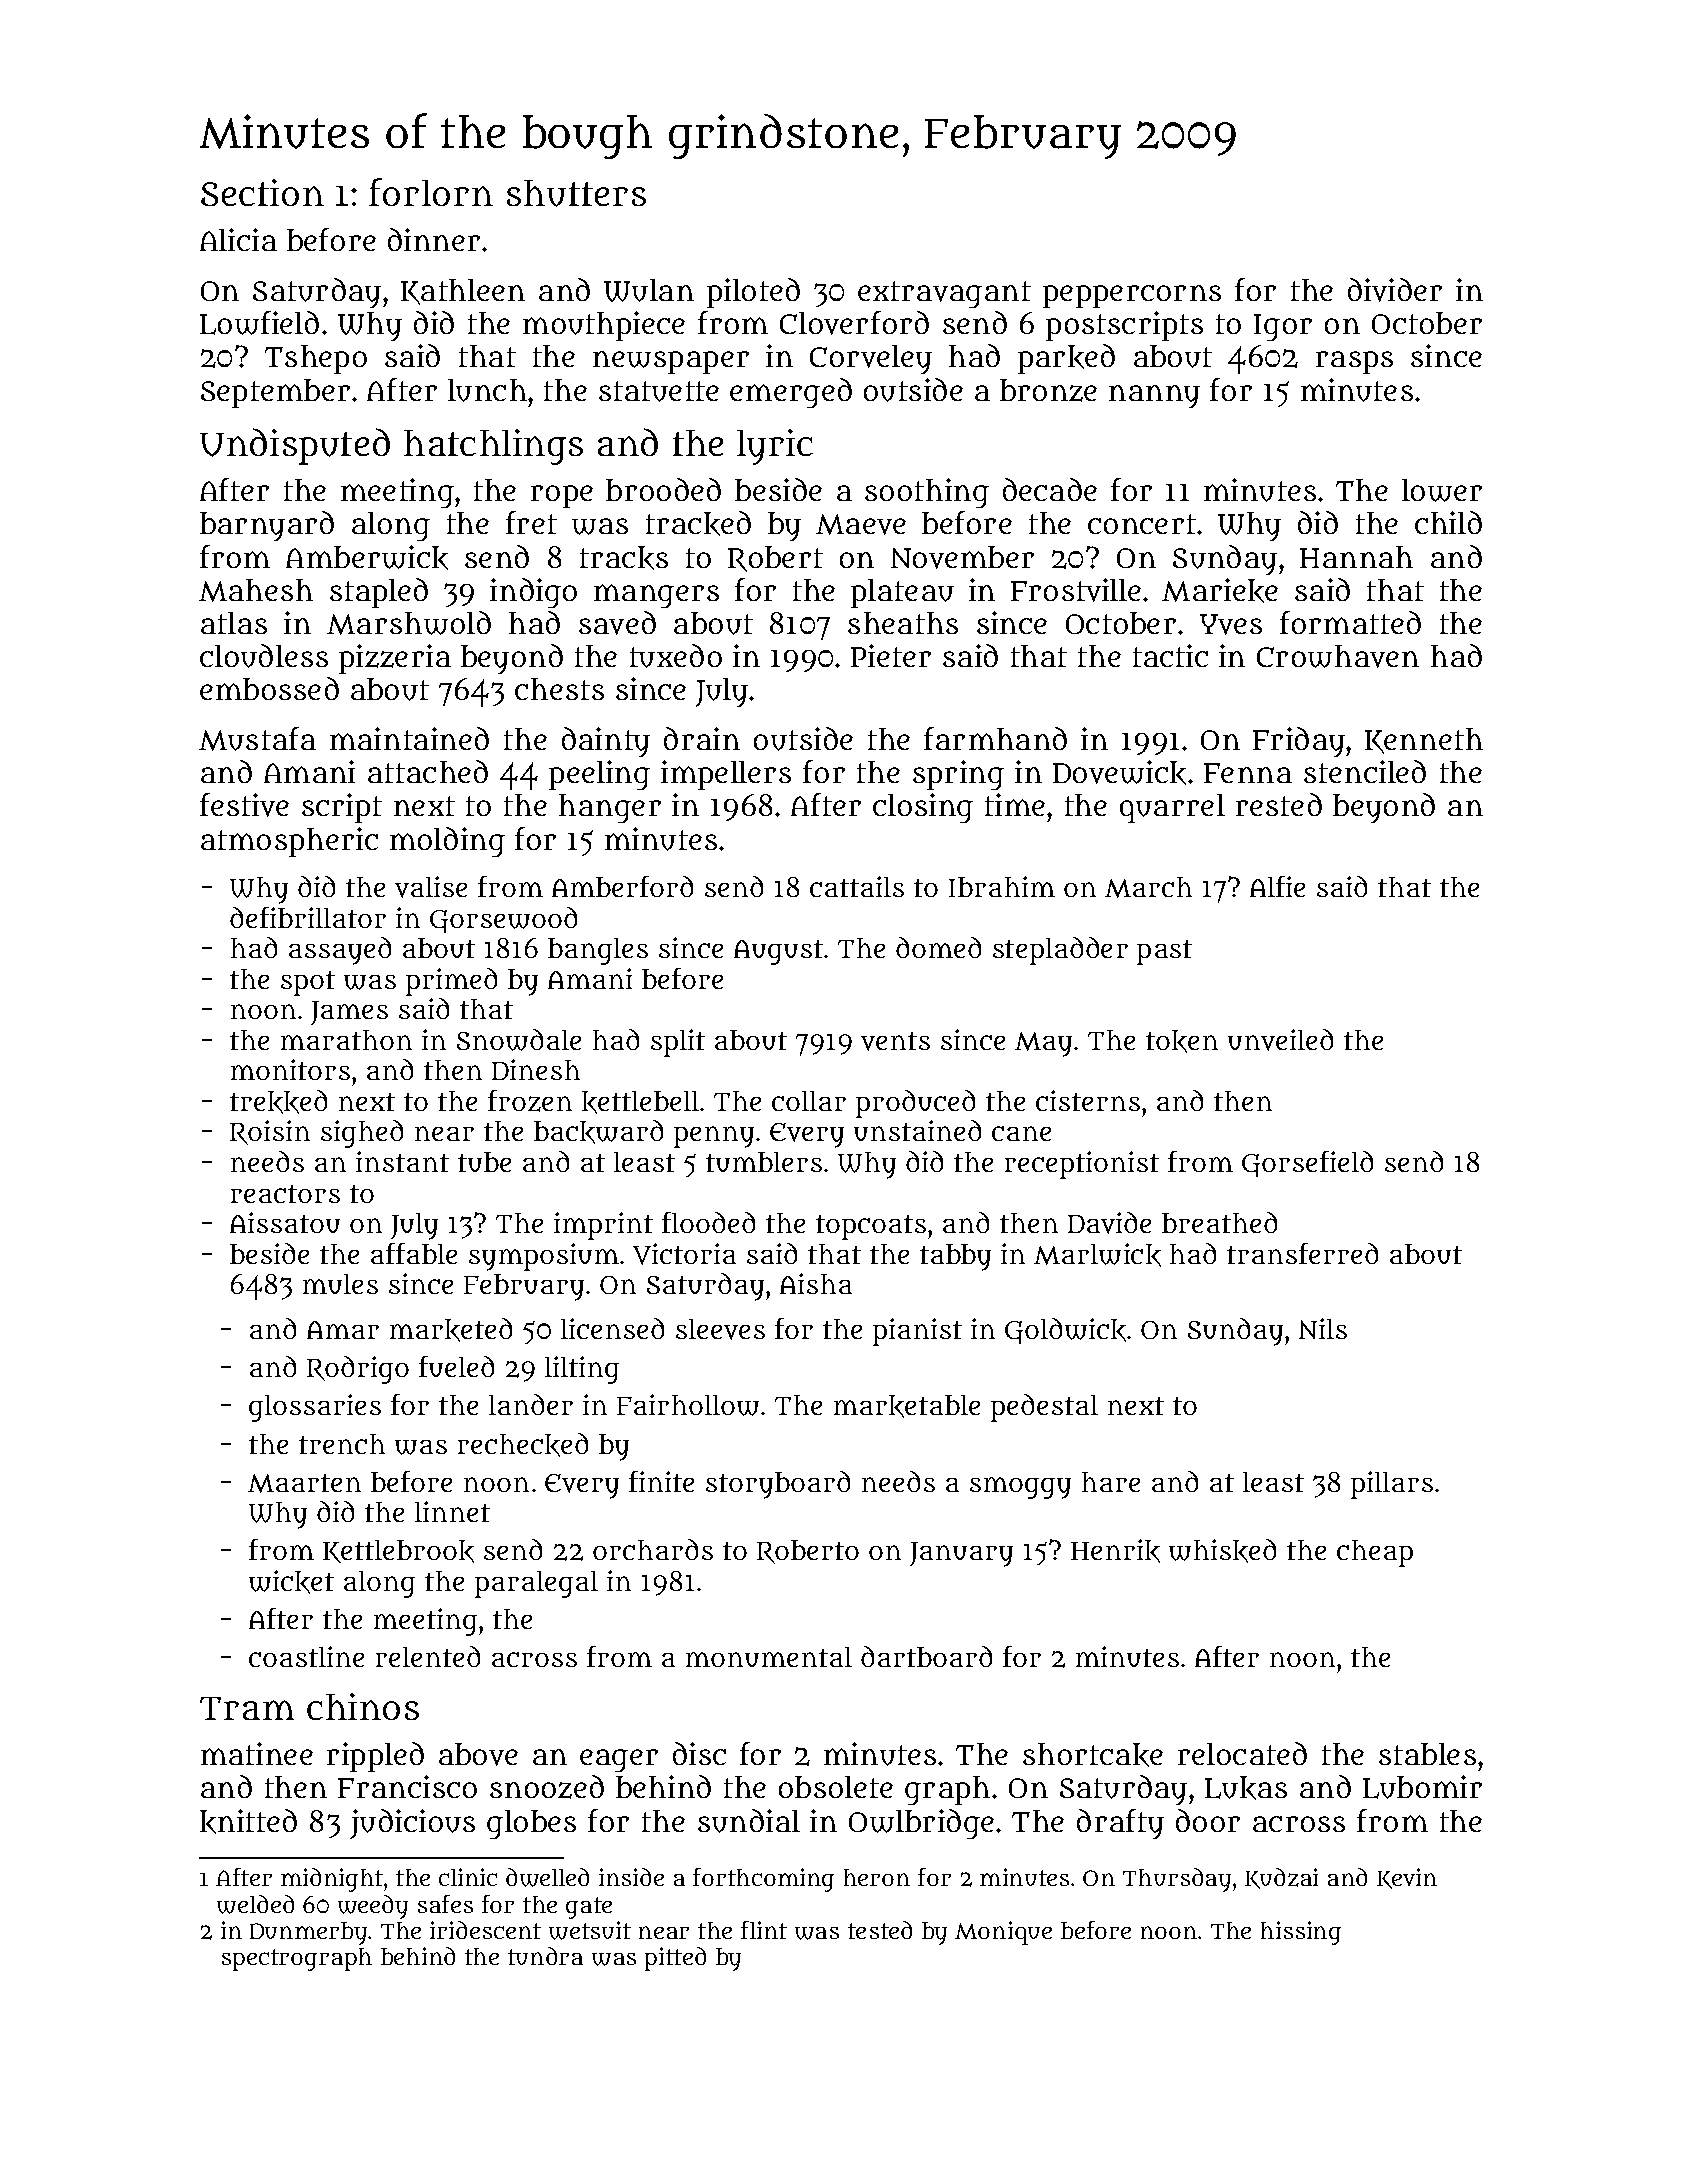 The width and height of the screenshot is (1683, 2178). I want to click on divider, so click(1395, 290).
